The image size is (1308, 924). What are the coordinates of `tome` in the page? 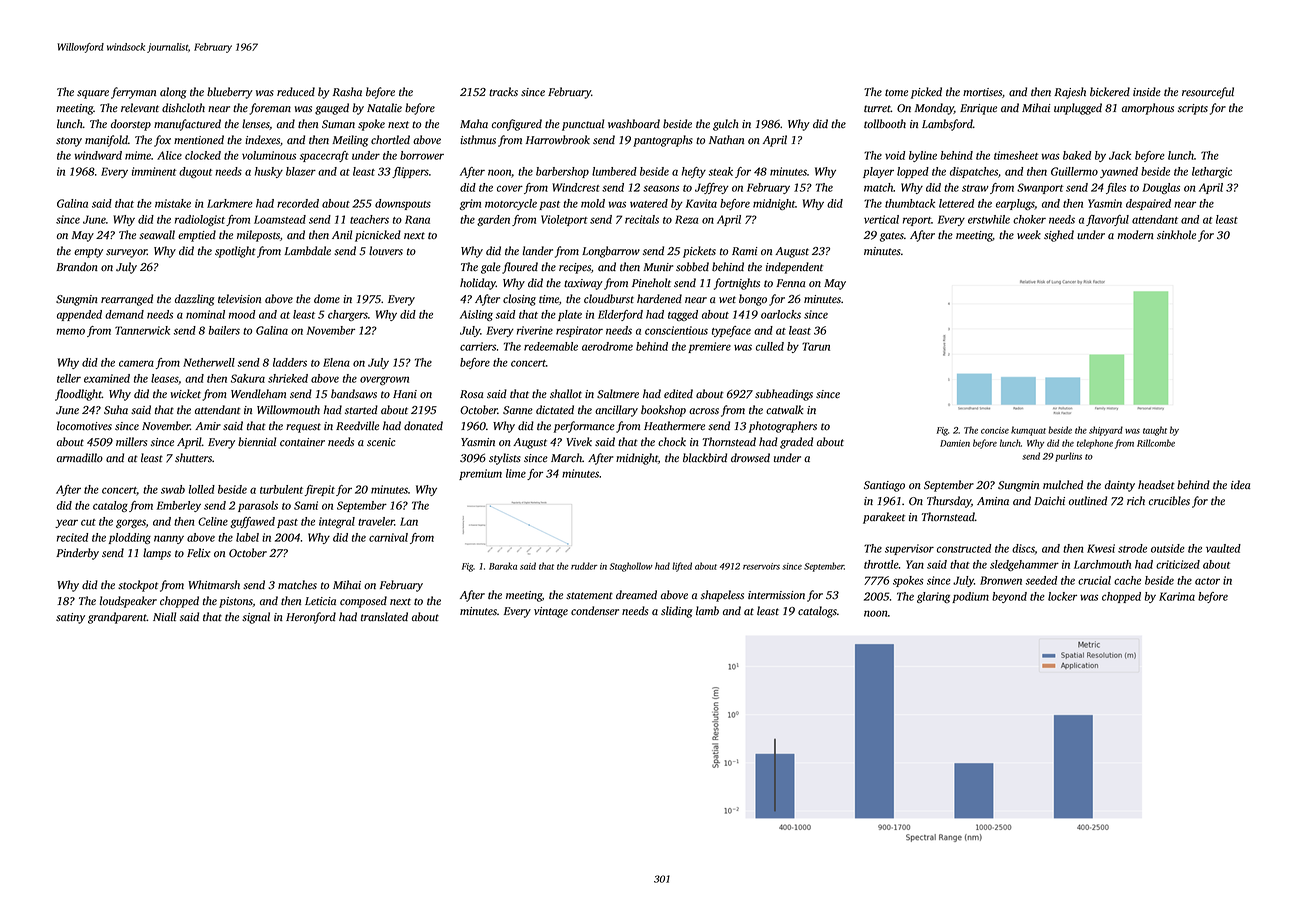 It's located at (896, 93).
